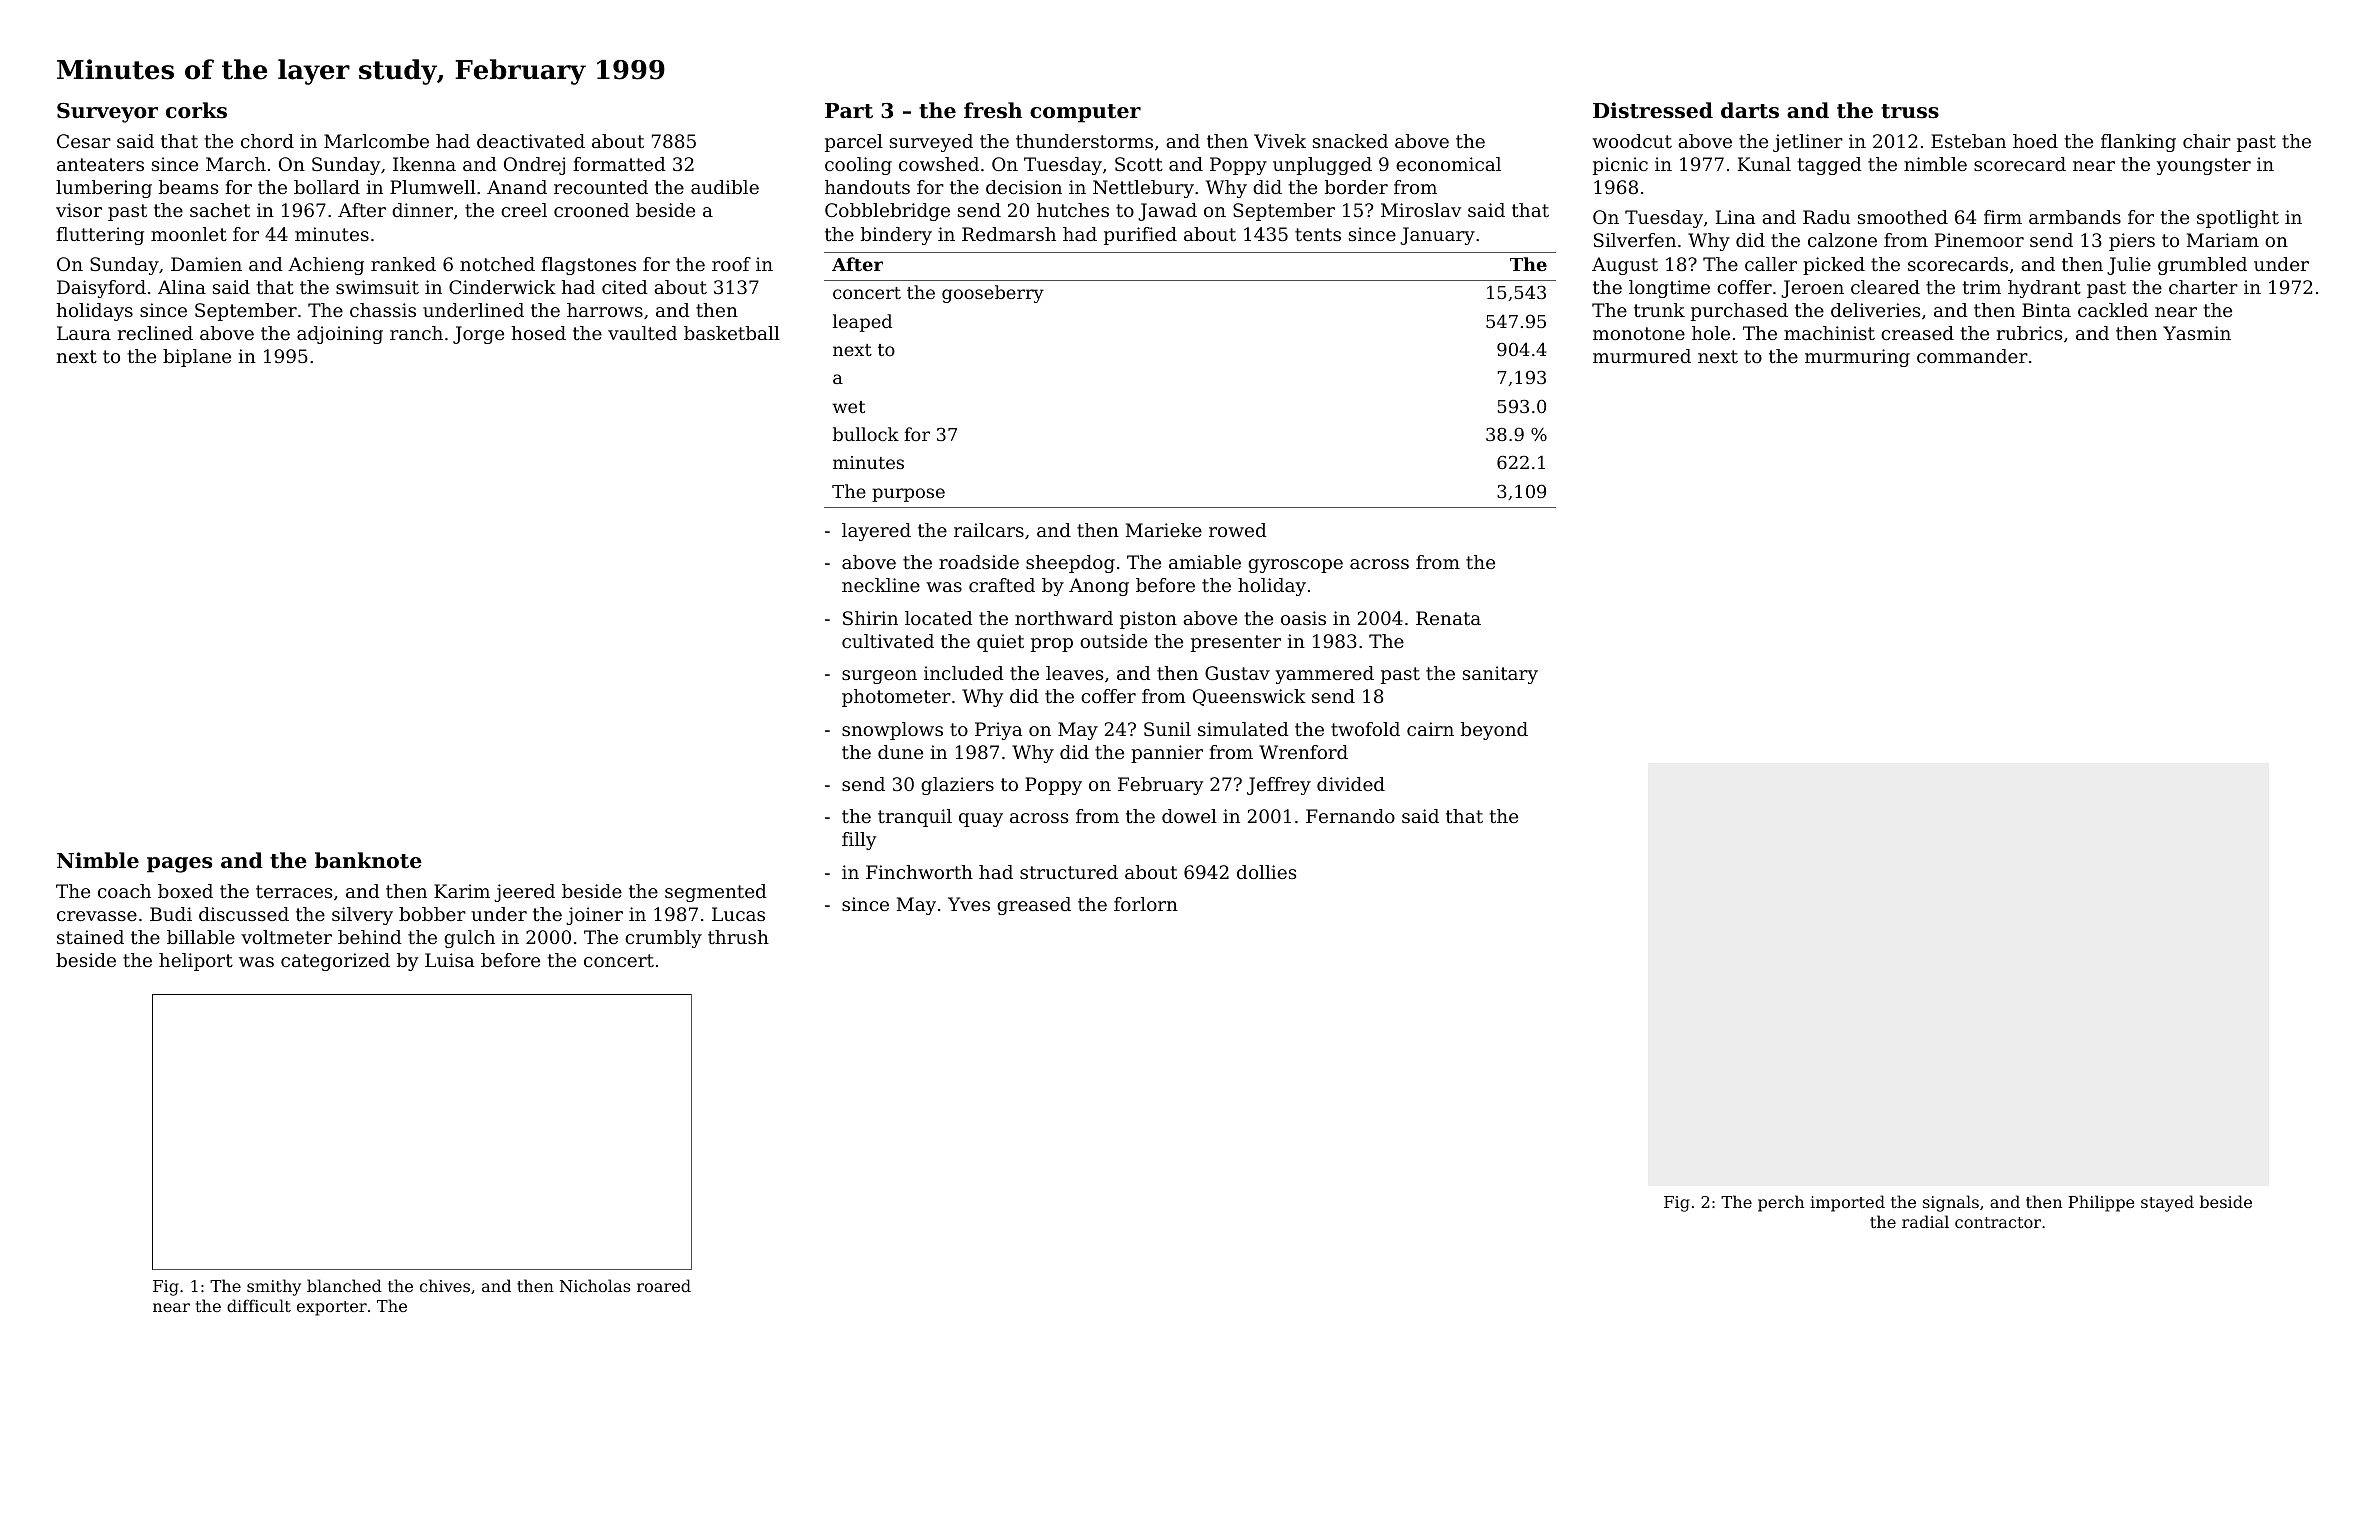  Describe the element at coordinates (848, 407) in the document. I see `wet` at that location.
